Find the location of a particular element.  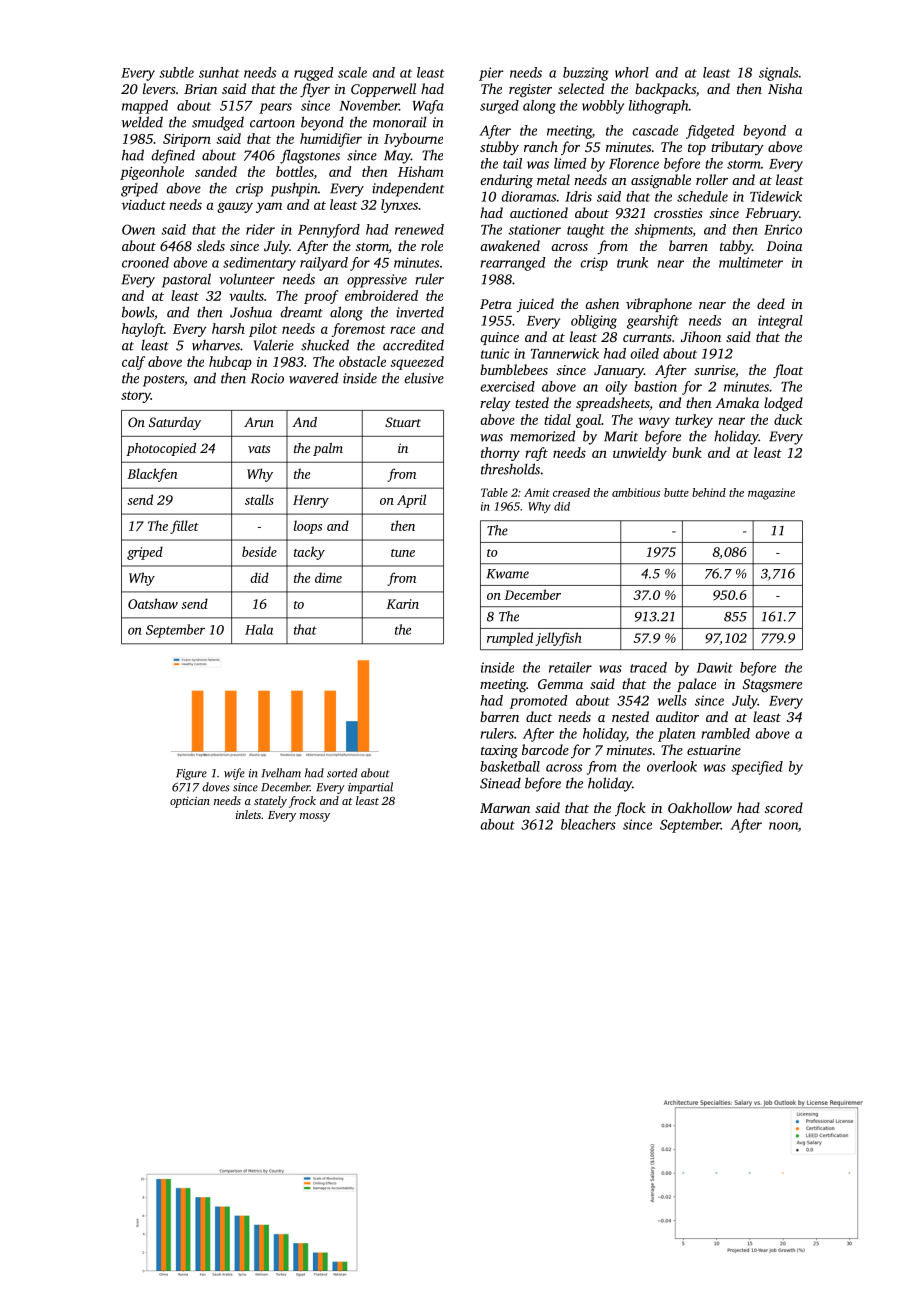

wavy is located at coordinates (654, 422).
